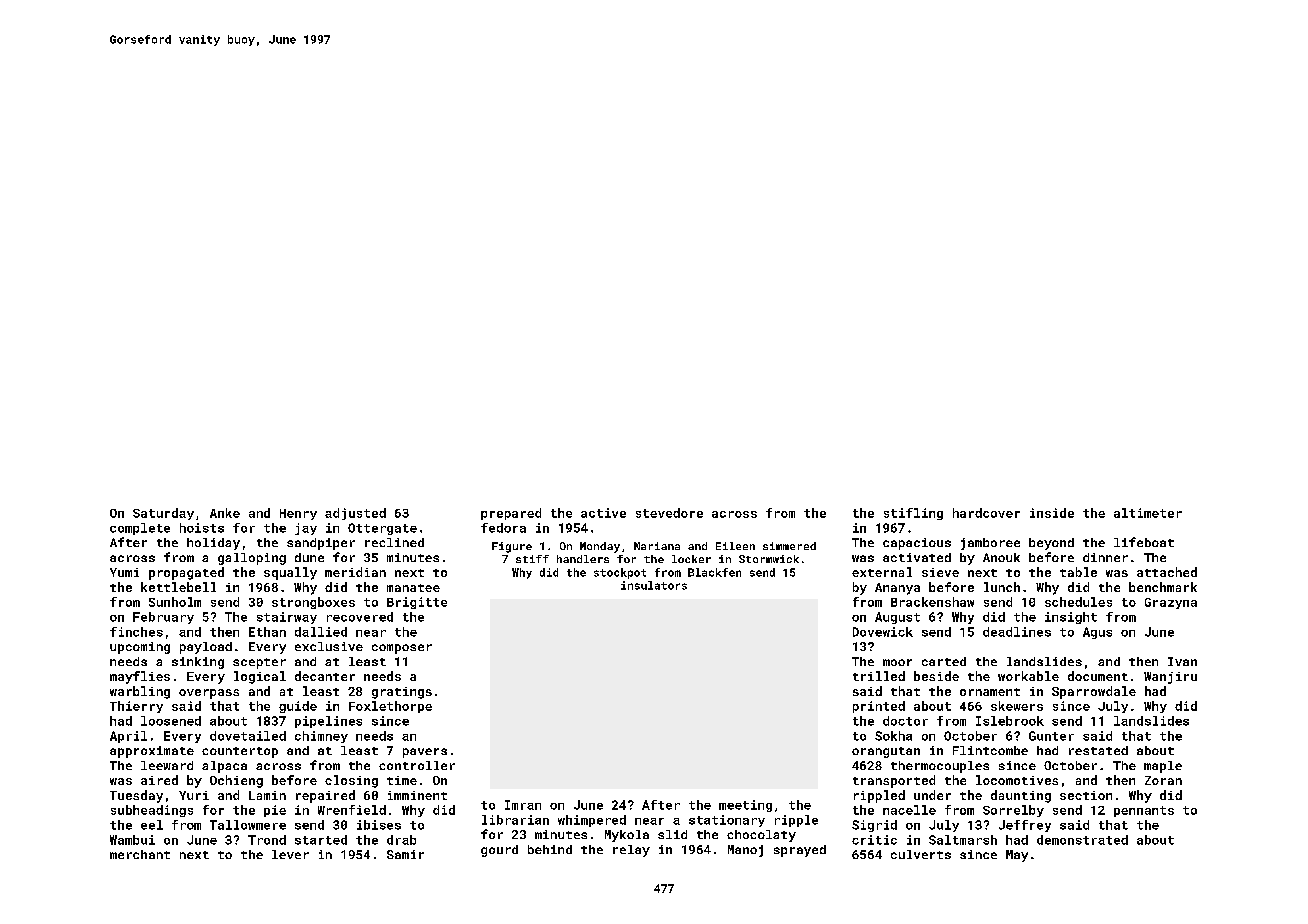  I want to click on skewers, so click(1017, 706).
